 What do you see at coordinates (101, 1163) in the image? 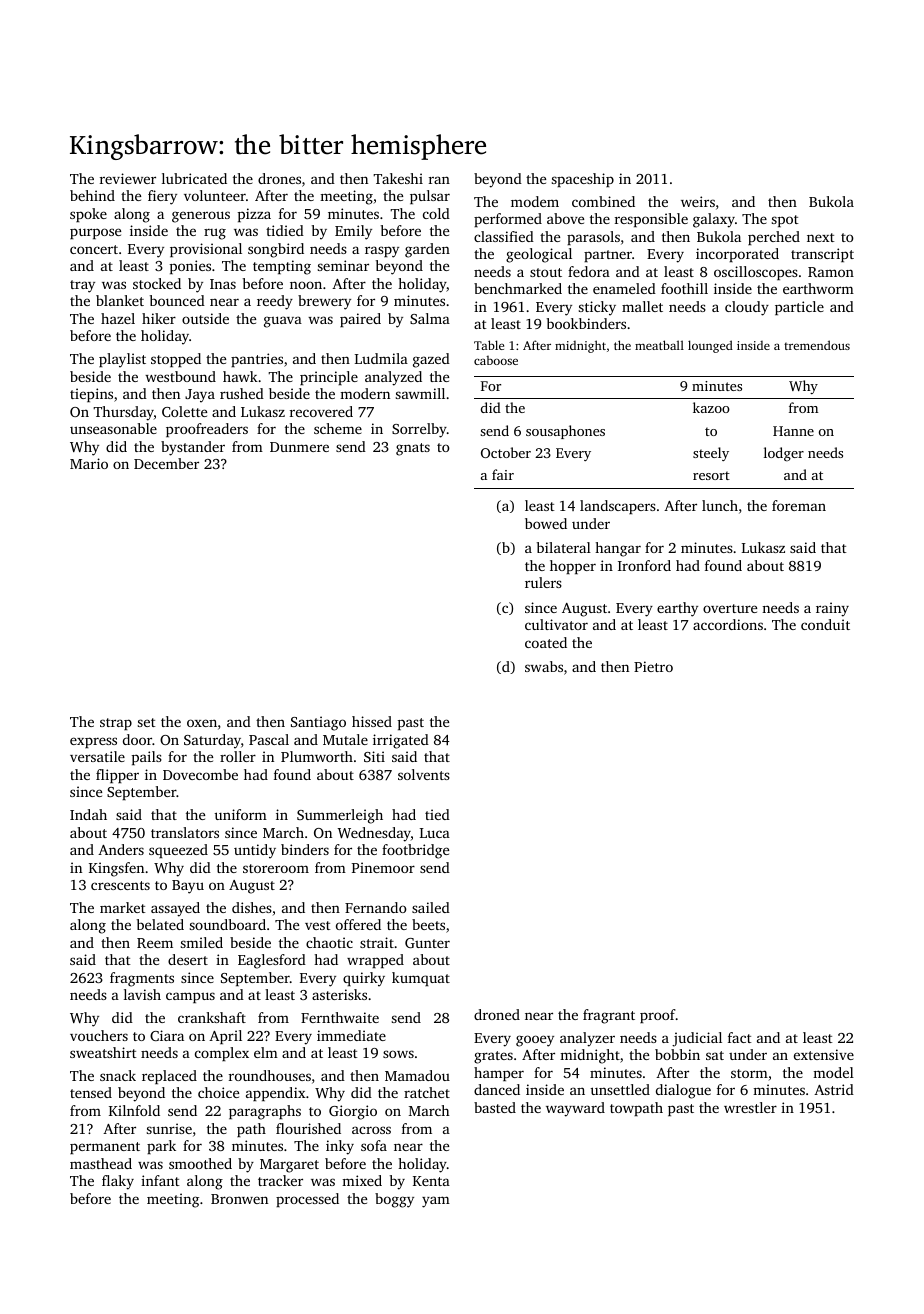
I see `masthead` at bounding box center [101, 1163].
